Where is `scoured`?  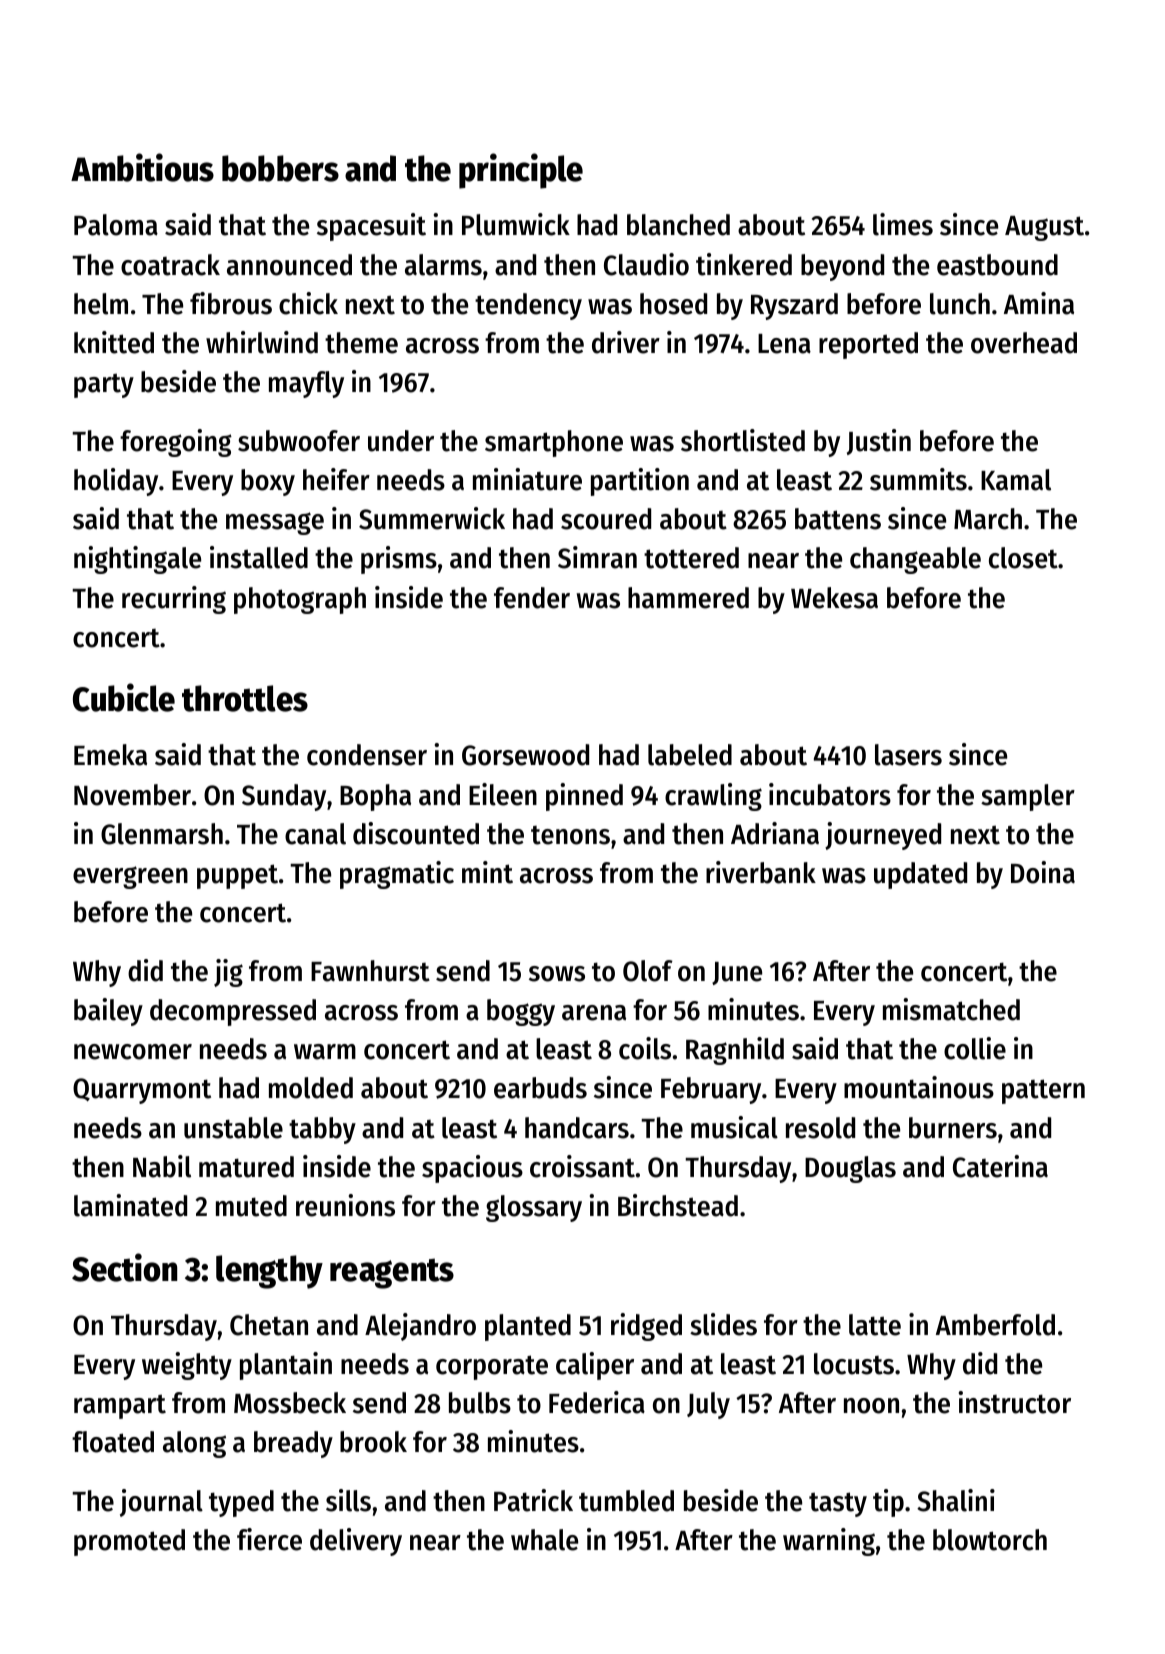 scoured is located at coordinates (606, 519).
